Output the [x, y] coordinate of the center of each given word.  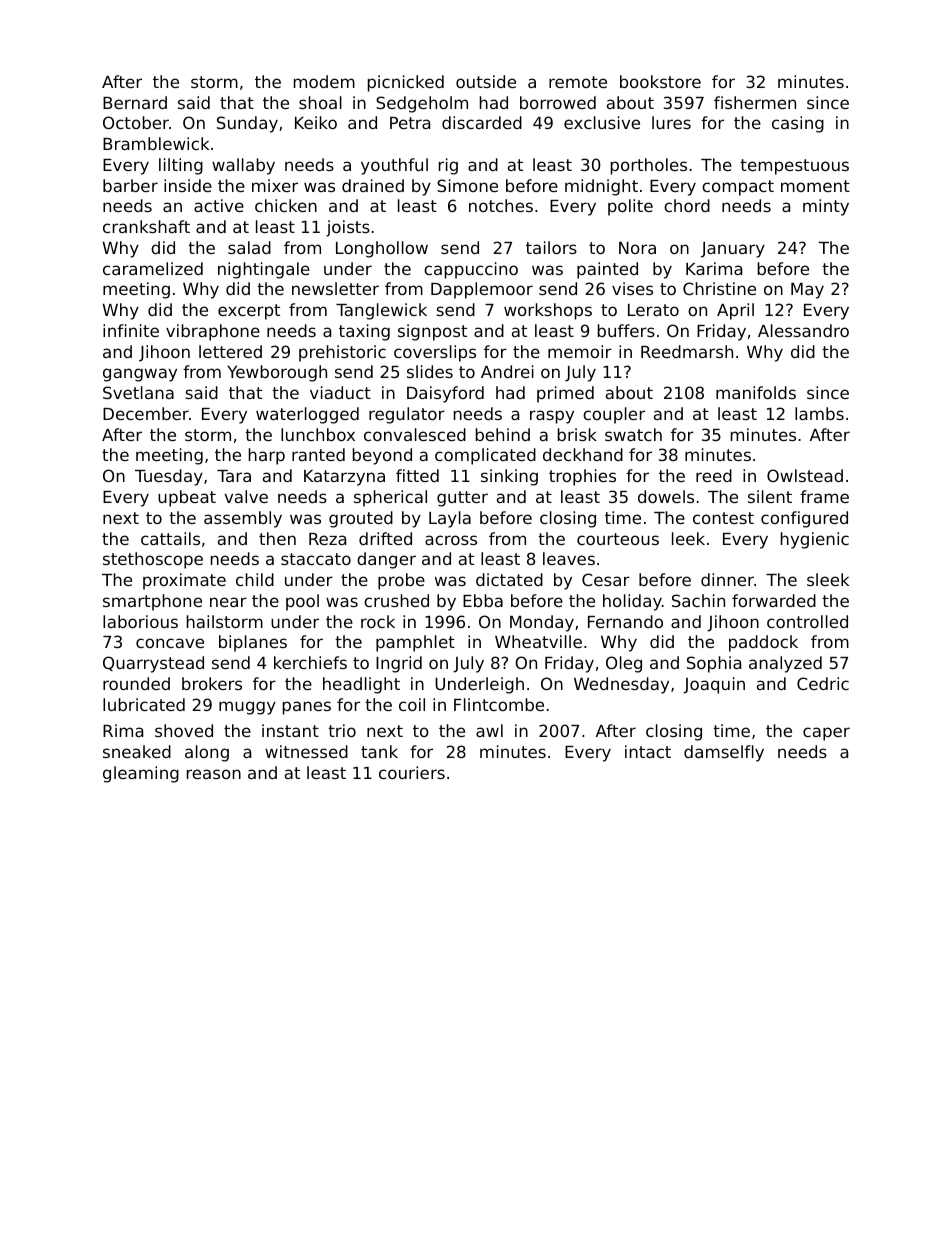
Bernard [135, 102]
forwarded [774, 600]
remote [578, 82]
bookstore [660, 81]
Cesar [606, 579]
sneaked [137, 751]
